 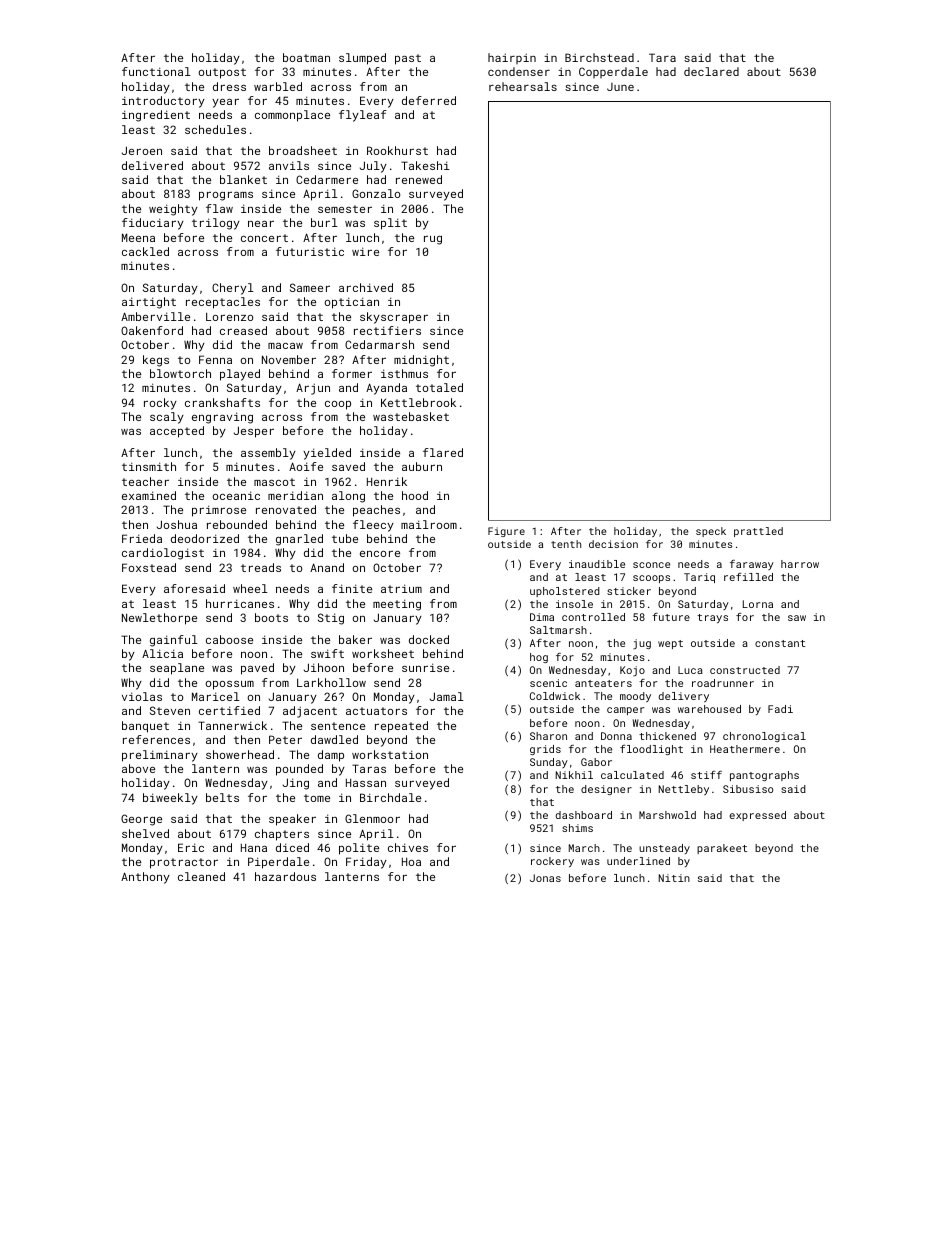 What do you see at coordinates (233, 289) in the screenshot?
I see `Cheryl` at bounding box center [233, 289].
